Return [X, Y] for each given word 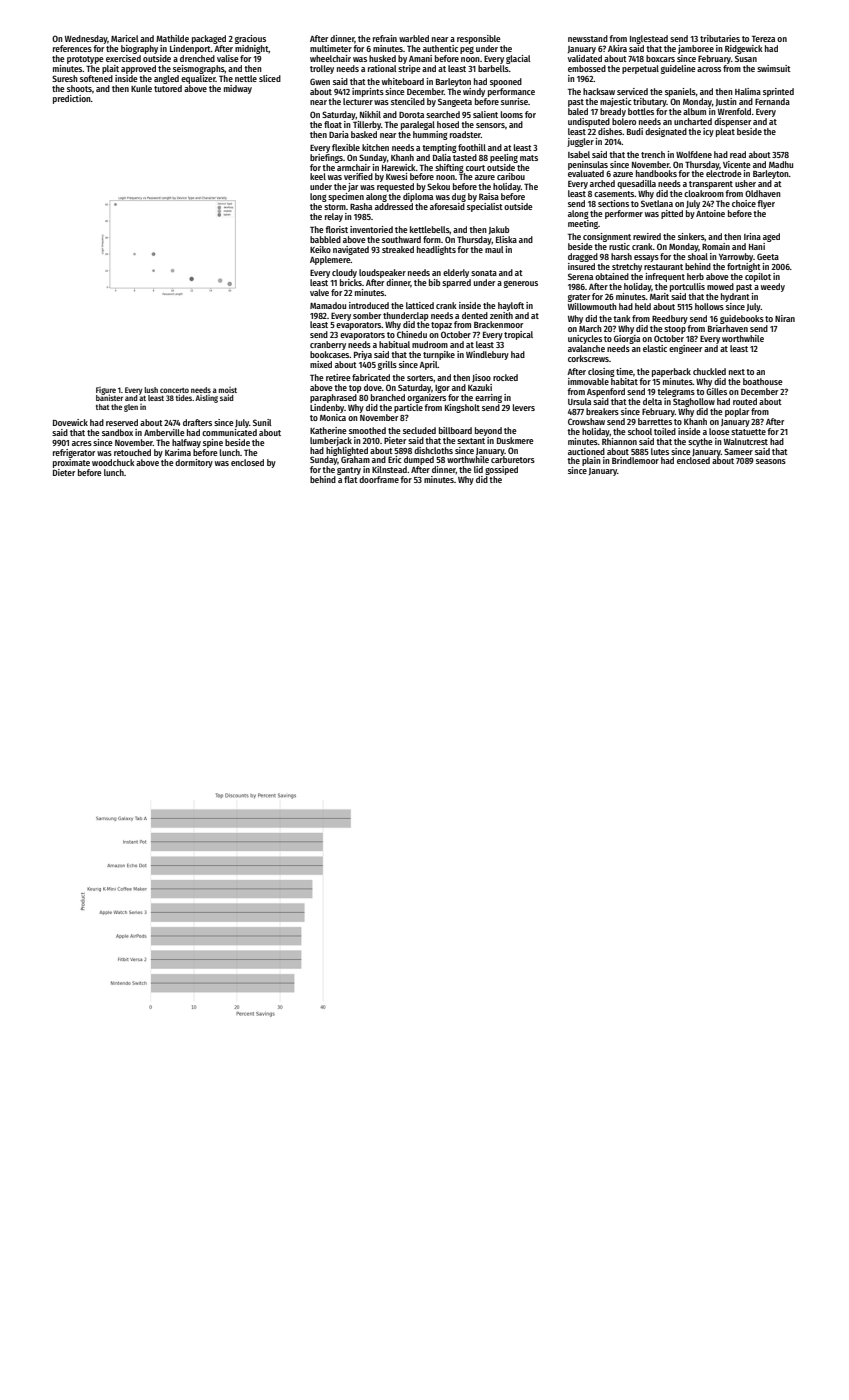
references [72, 48]
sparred [456, 283]
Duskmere [515, 440]
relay [334, 217]
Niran [785, 318]
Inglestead [649, 39]
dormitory [194, 463]
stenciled [408, 101]
